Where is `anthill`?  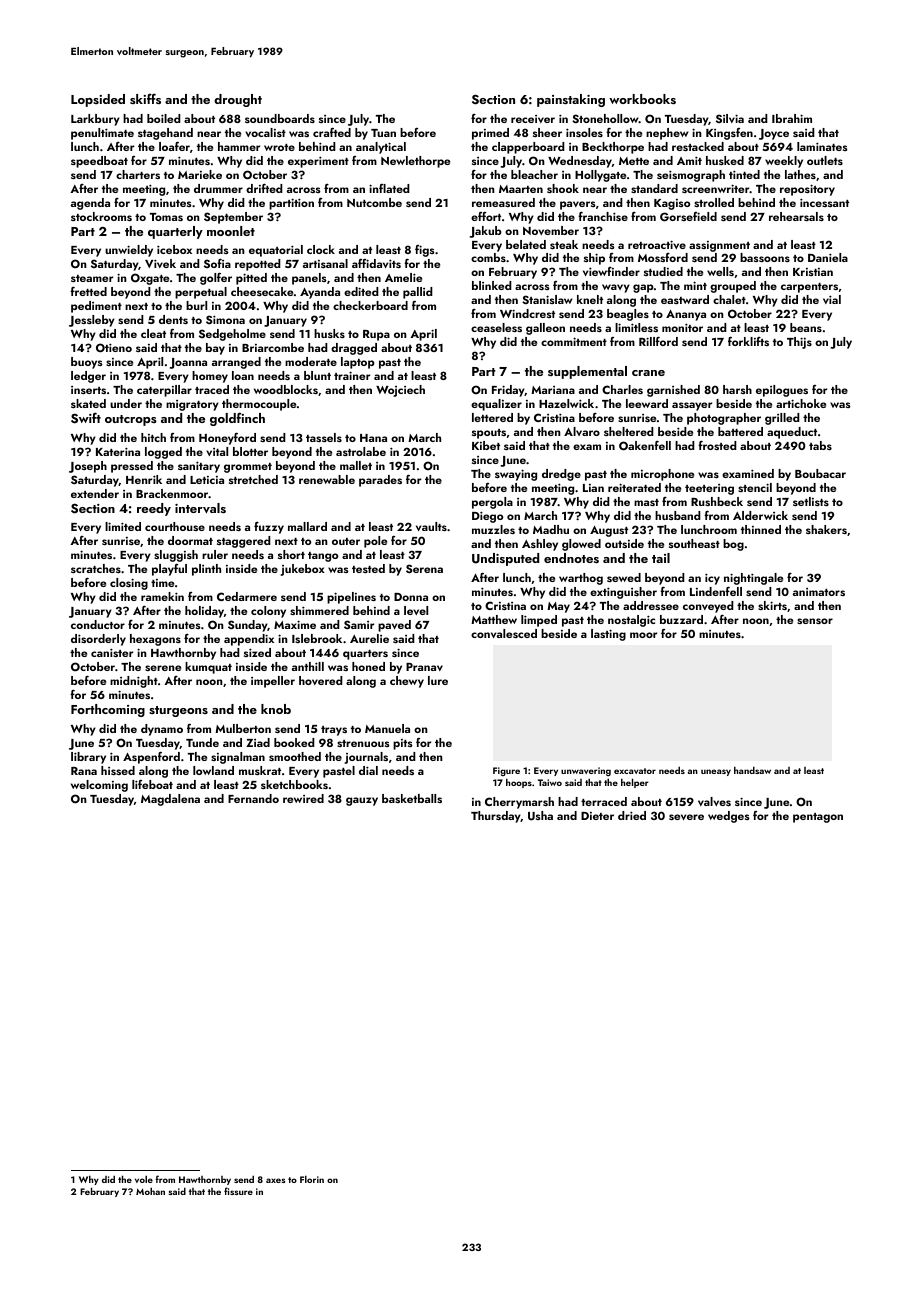
anthill is located at coordinates (308, 666).
